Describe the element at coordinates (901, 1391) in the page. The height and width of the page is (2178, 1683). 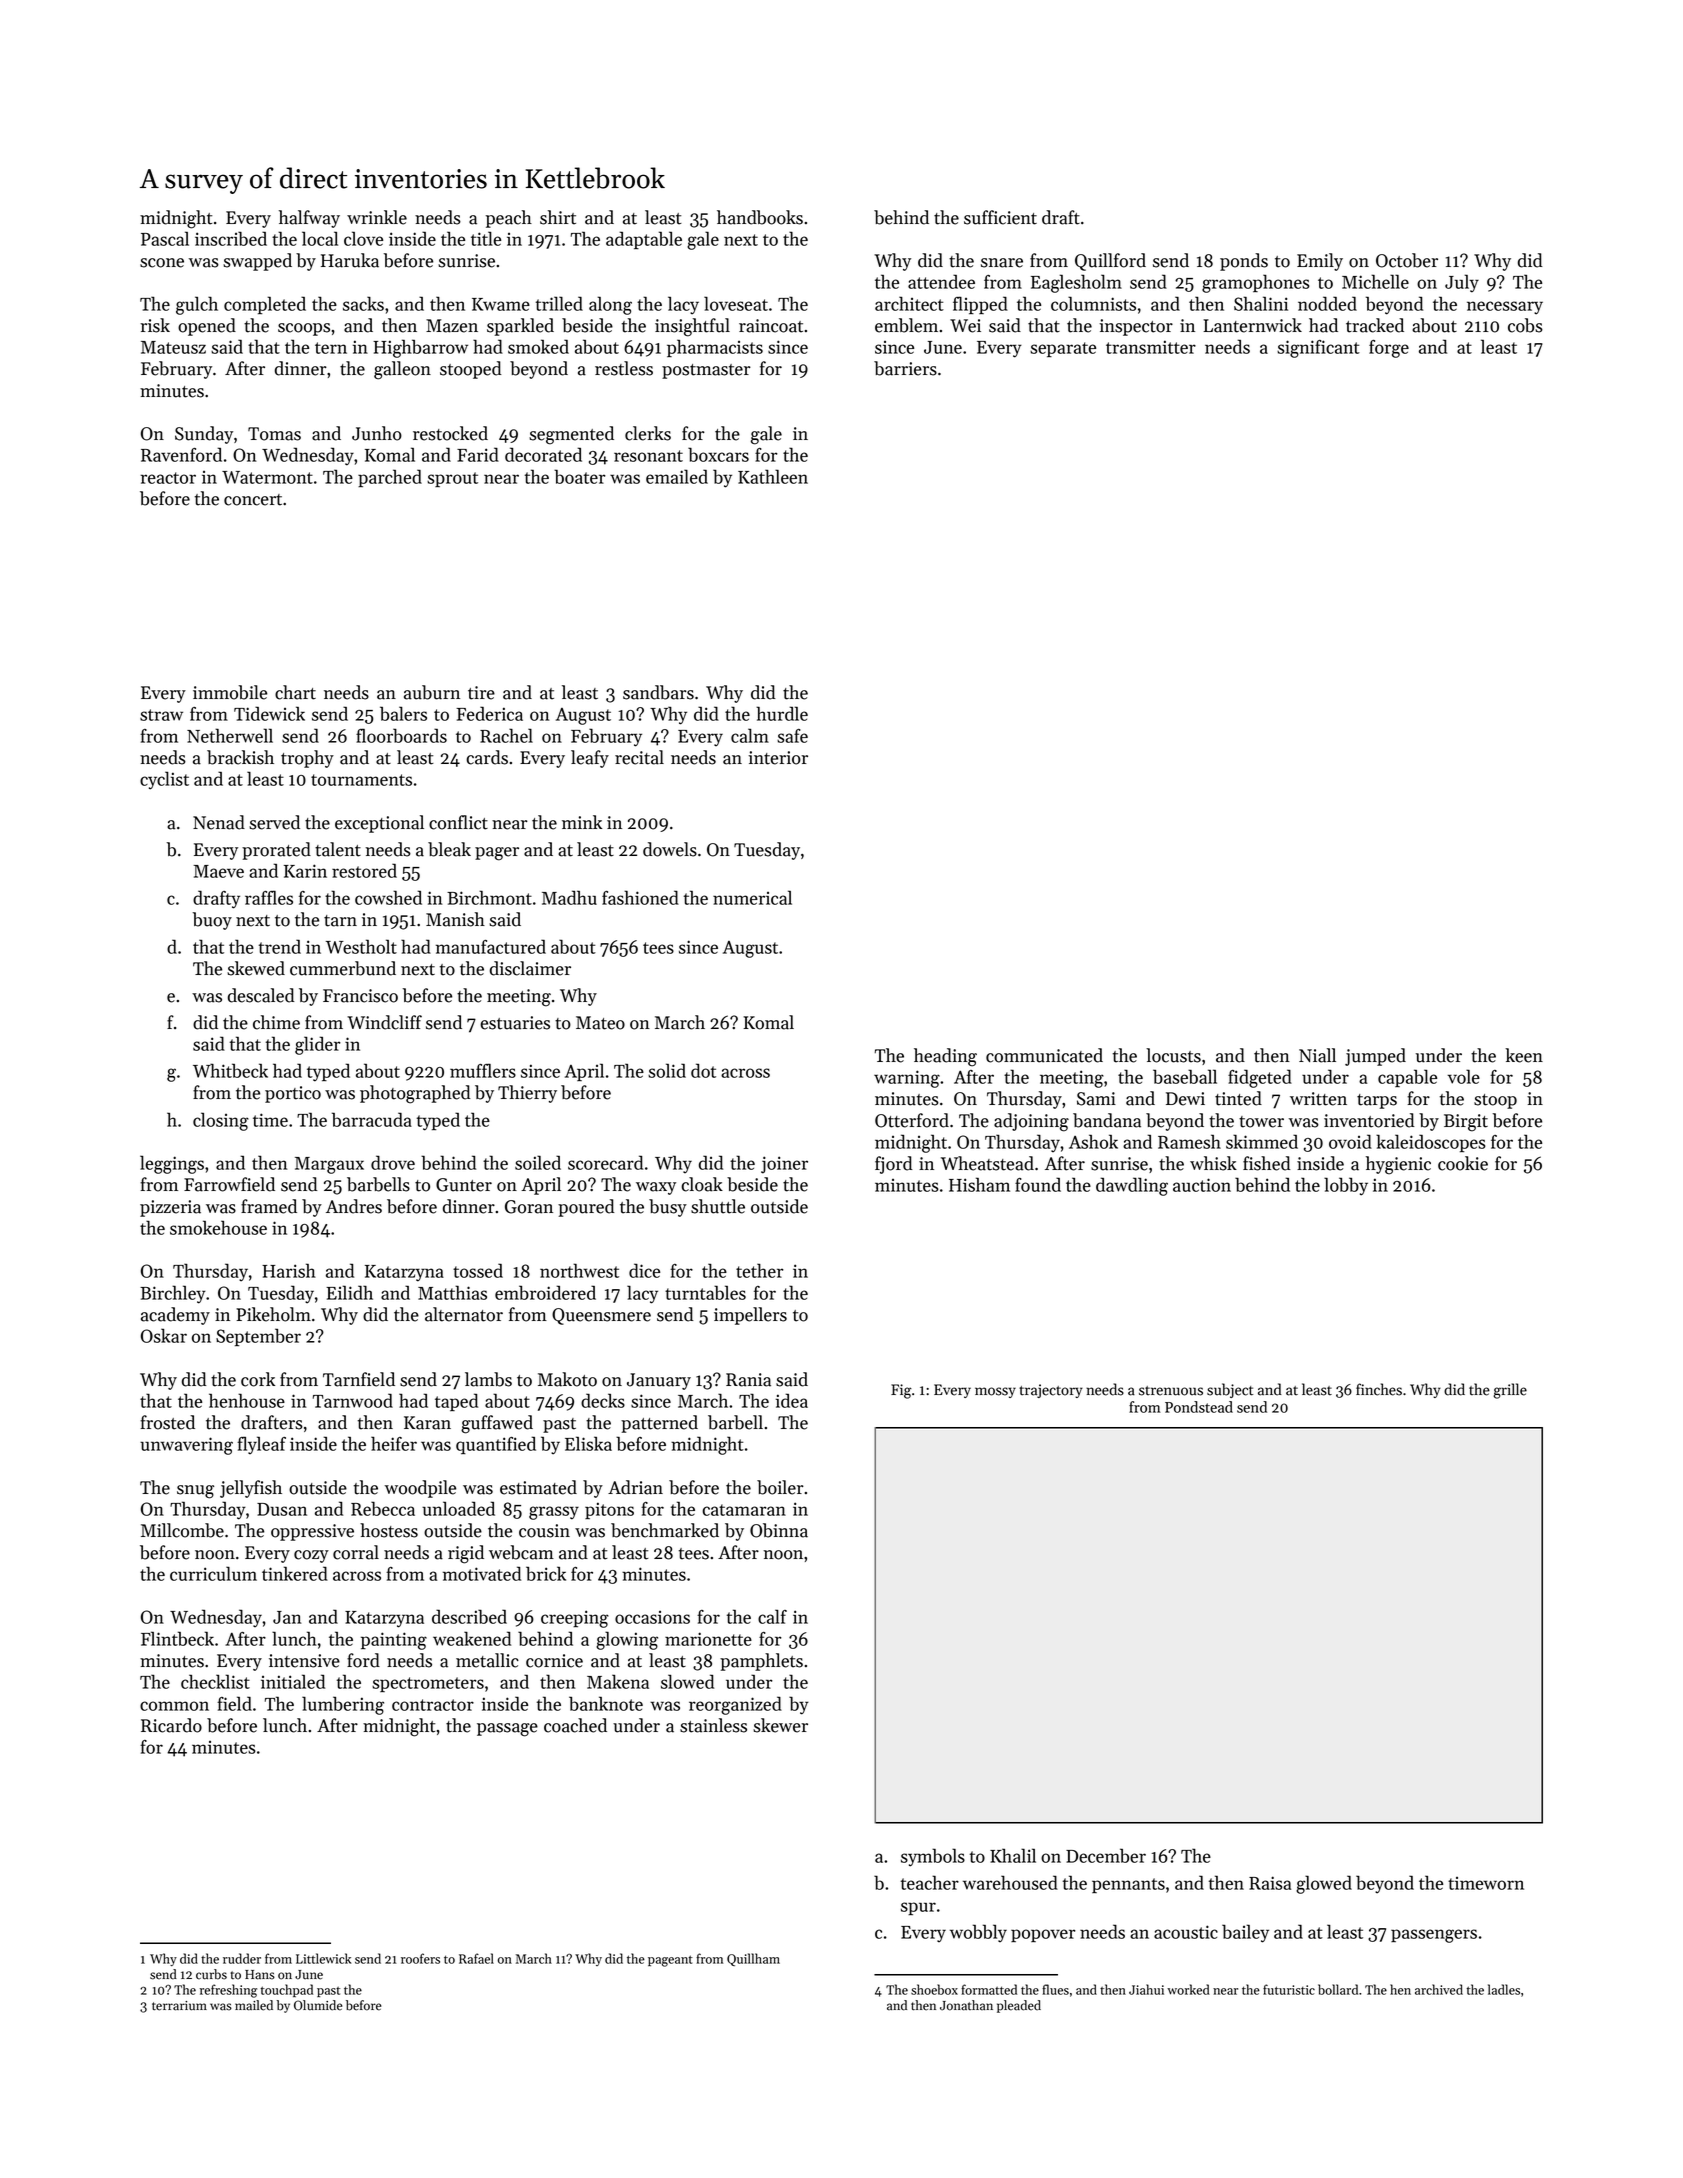
I see `Fig` at that location.
